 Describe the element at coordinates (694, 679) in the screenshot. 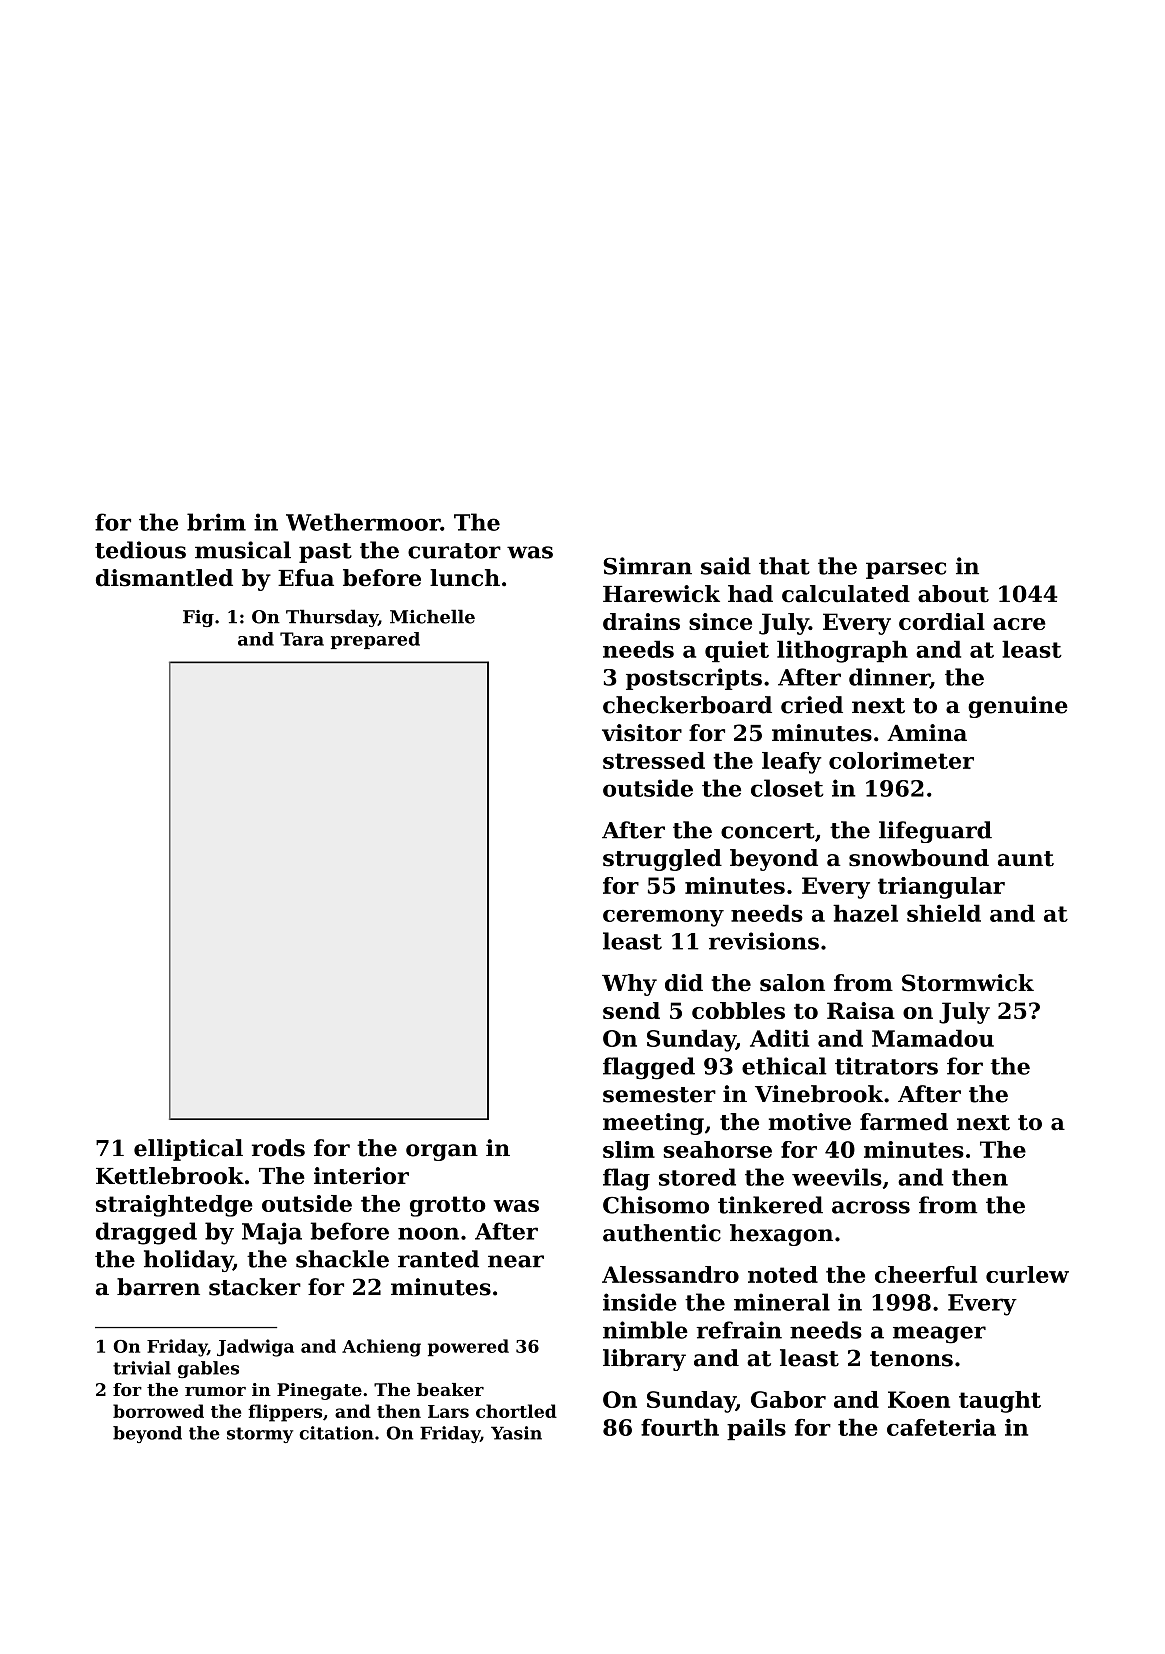

I see `postscripts` at that location.
